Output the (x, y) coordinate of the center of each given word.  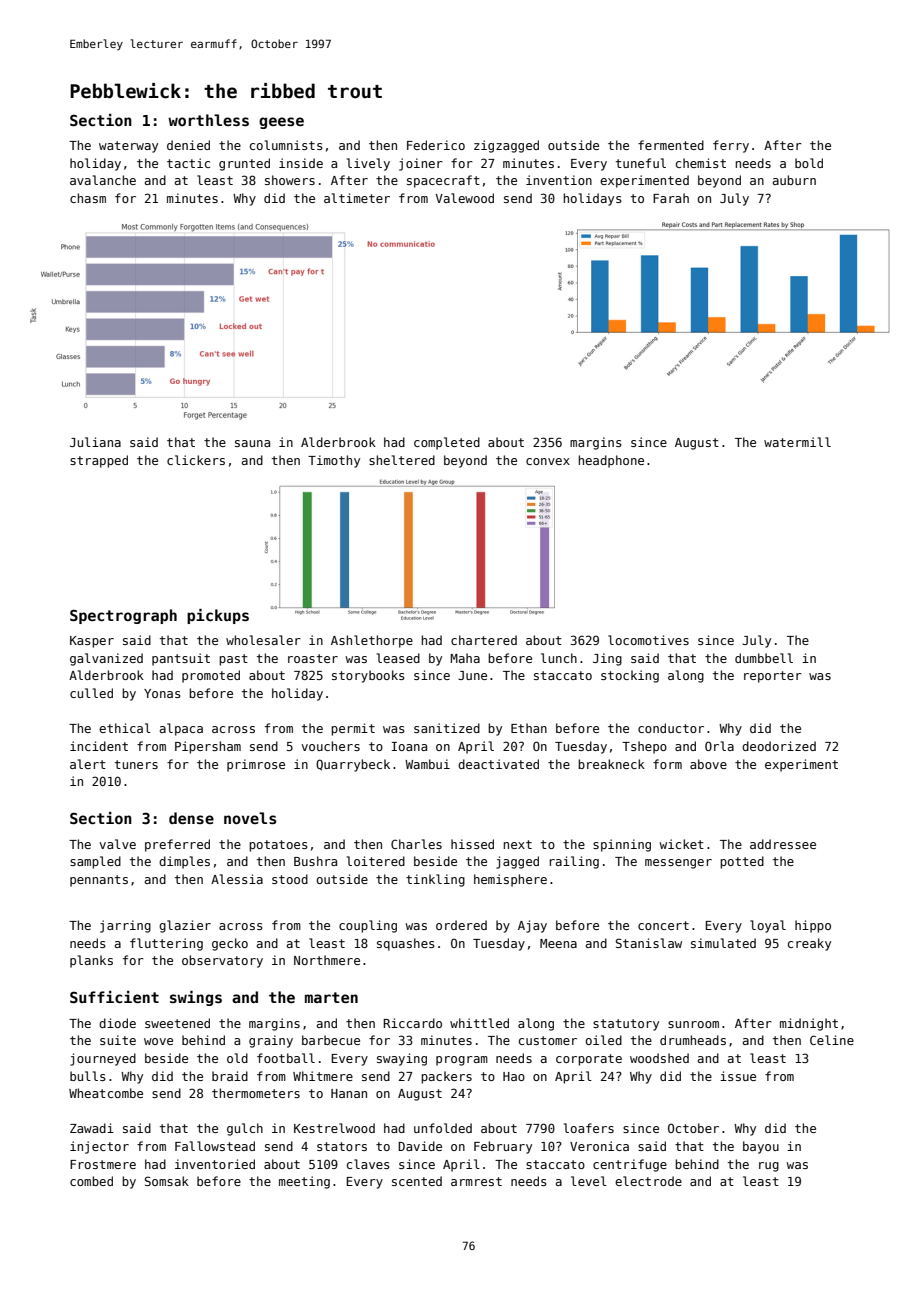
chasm (88, 198)
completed (447, 443)
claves (368, 1164)
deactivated (498, 764)
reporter (773, 677)
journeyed (103, 1059)
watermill (797, 442)
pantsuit (181, 659)
